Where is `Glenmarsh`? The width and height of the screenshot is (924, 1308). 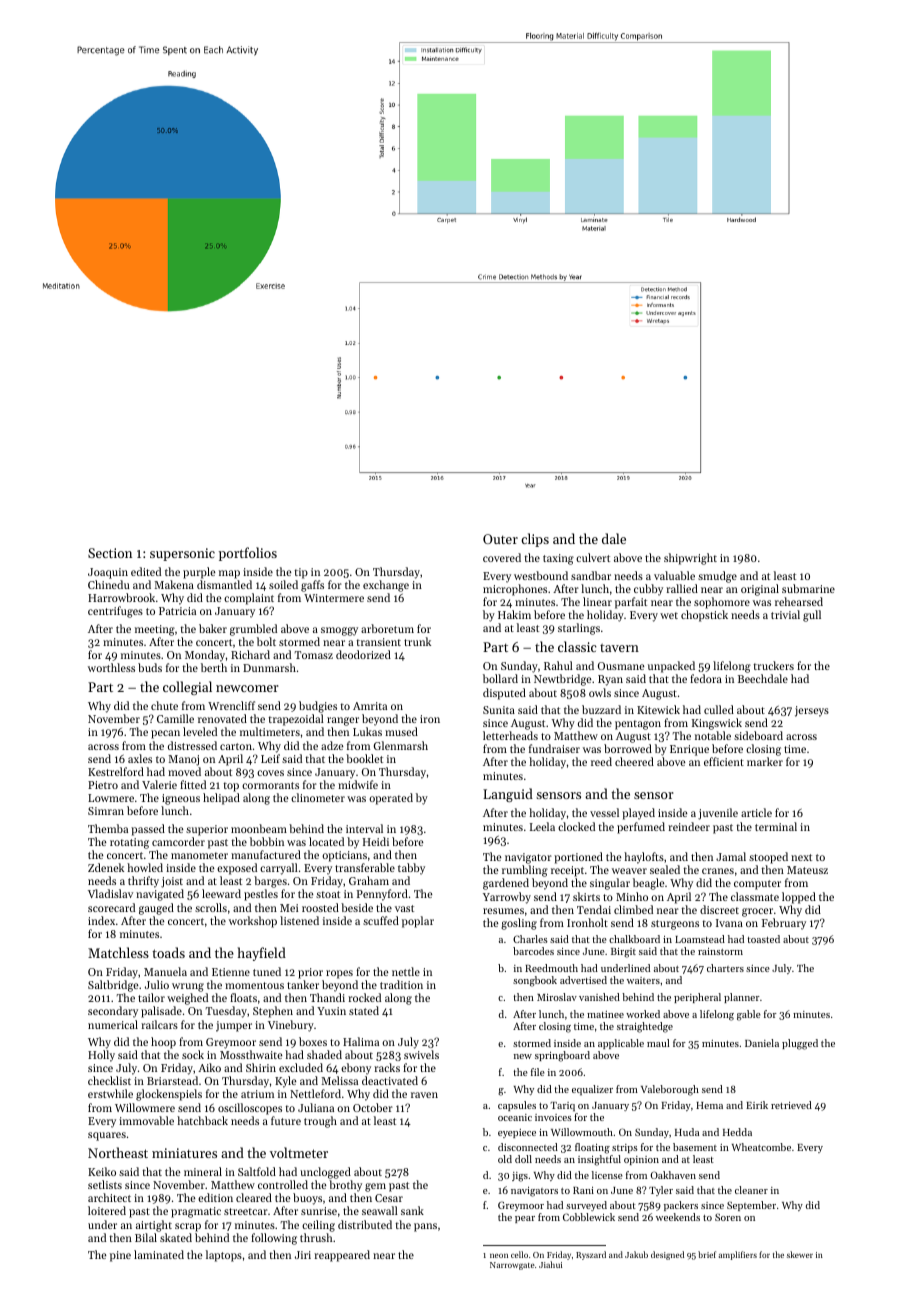 Glenmarsh is located at coordinates (401, 745).
